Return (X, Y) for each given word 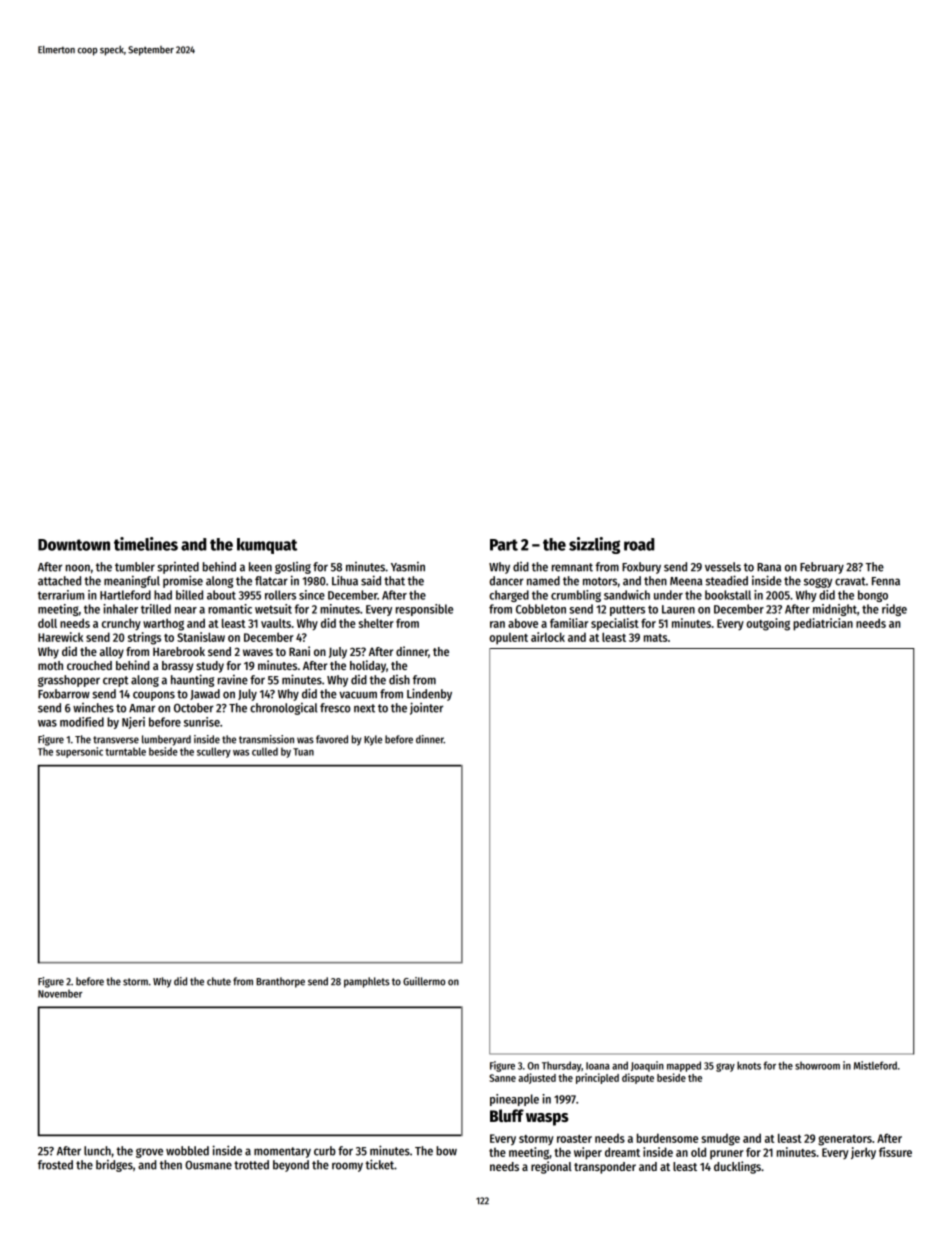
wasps (547, 1119)
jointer (426, 708)
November (60, 993)
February (822, 568)
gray (725, 1067)
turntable (125, 751)
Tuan (303, 752)
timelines (146, 544)
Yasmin (408, 567)
